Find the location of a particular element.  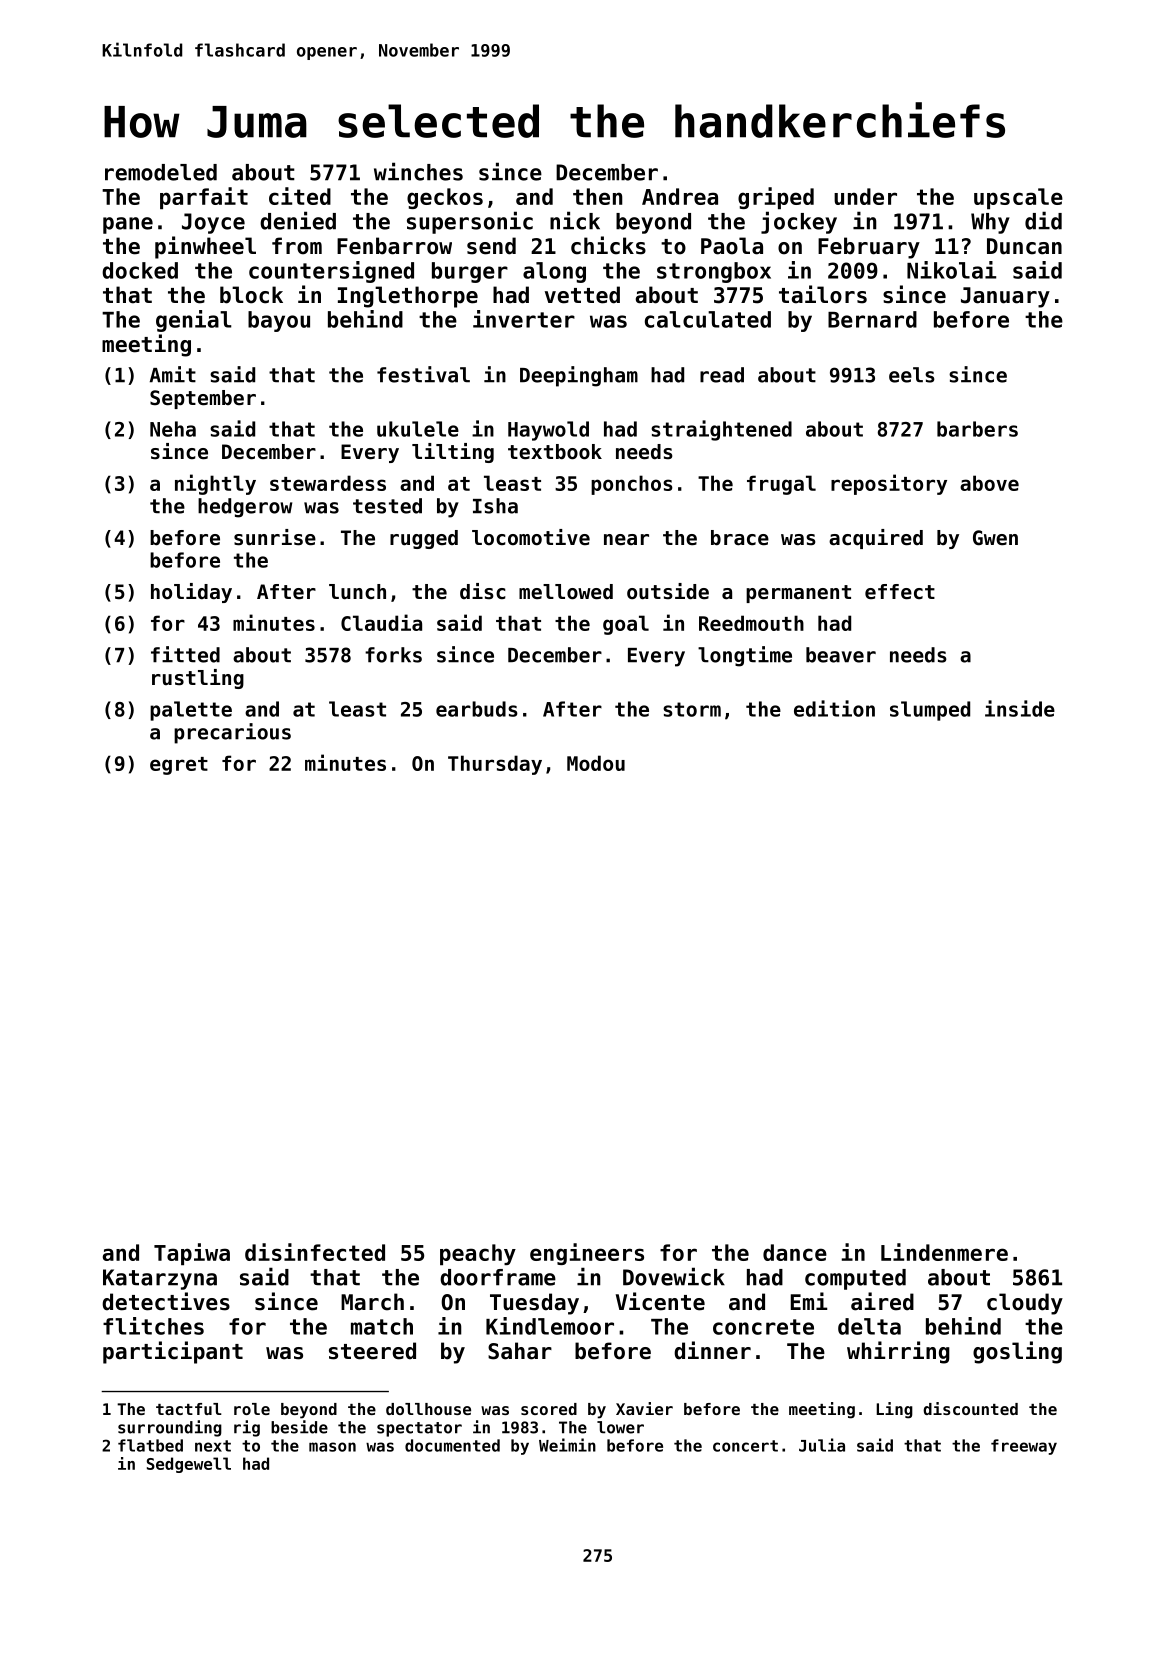

January is located at coordinates (1005, 297).
